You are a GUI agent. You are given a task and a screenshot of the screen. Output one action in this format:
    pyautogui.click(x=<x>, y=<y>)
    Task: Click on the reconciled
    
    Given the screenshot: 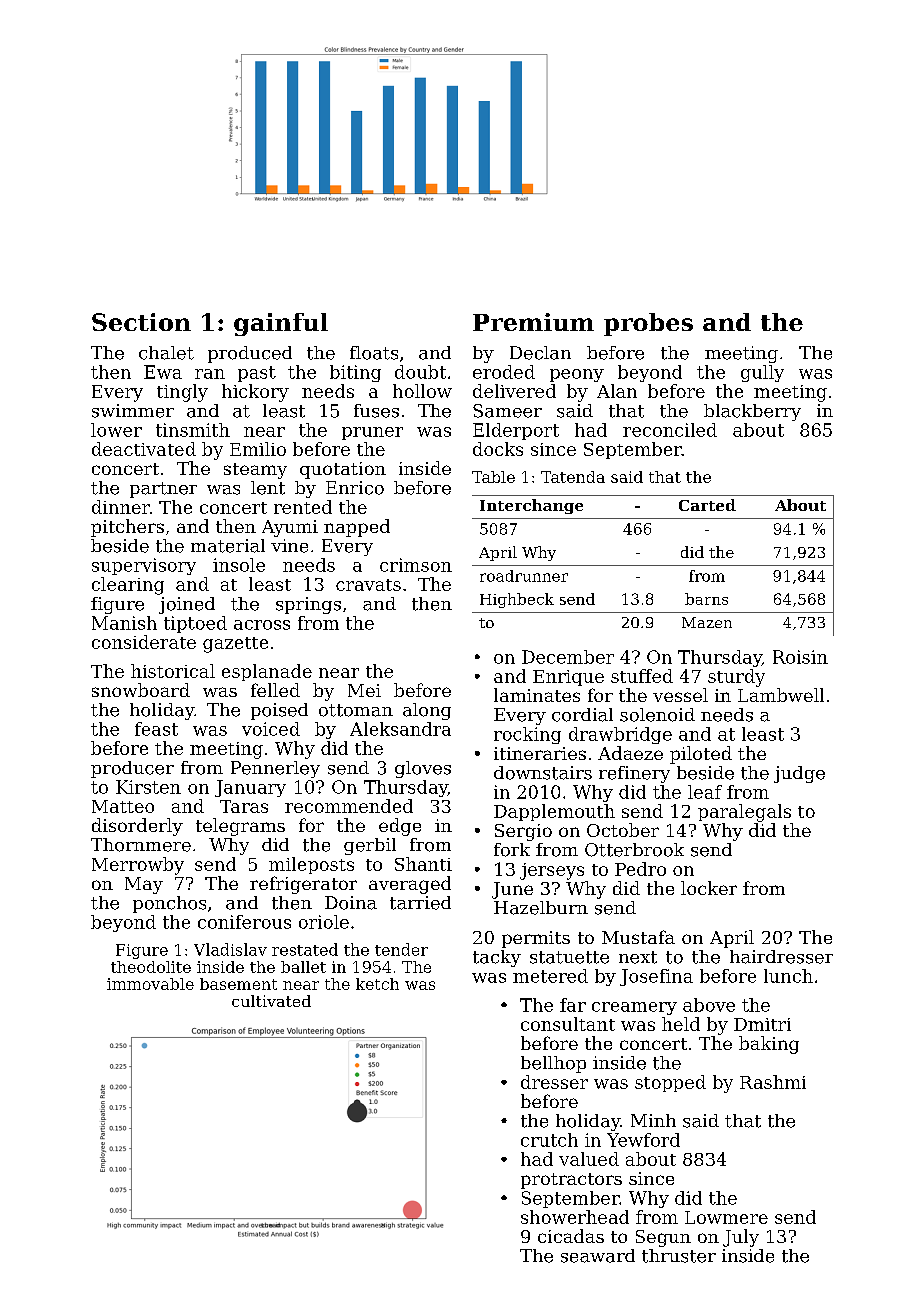 What is the action you would take?
    pyautogui.click(x=670, y=430)
